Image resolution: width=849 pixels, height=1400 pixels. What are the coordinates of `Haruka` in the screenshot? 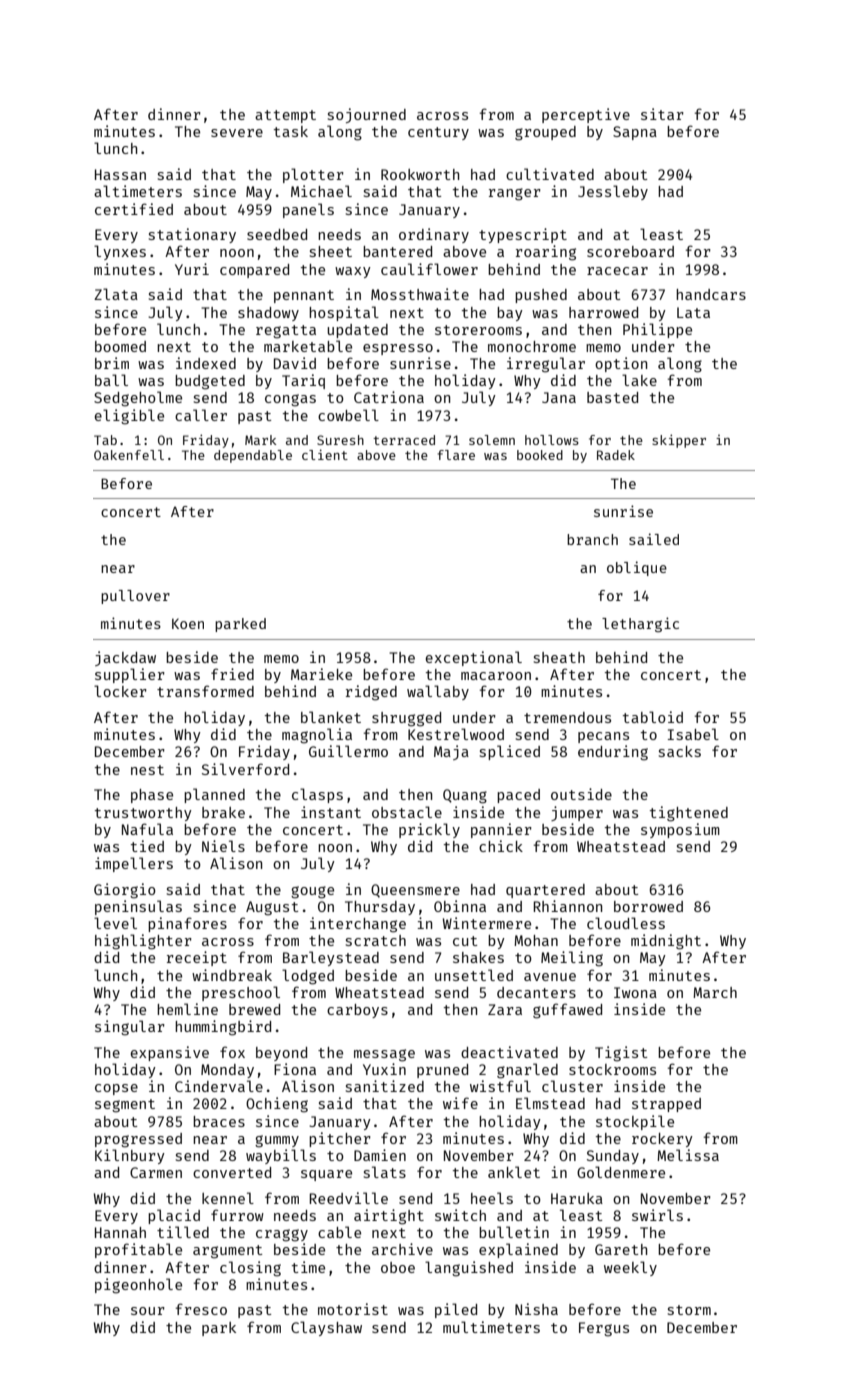 It's located at (577, 1198).
